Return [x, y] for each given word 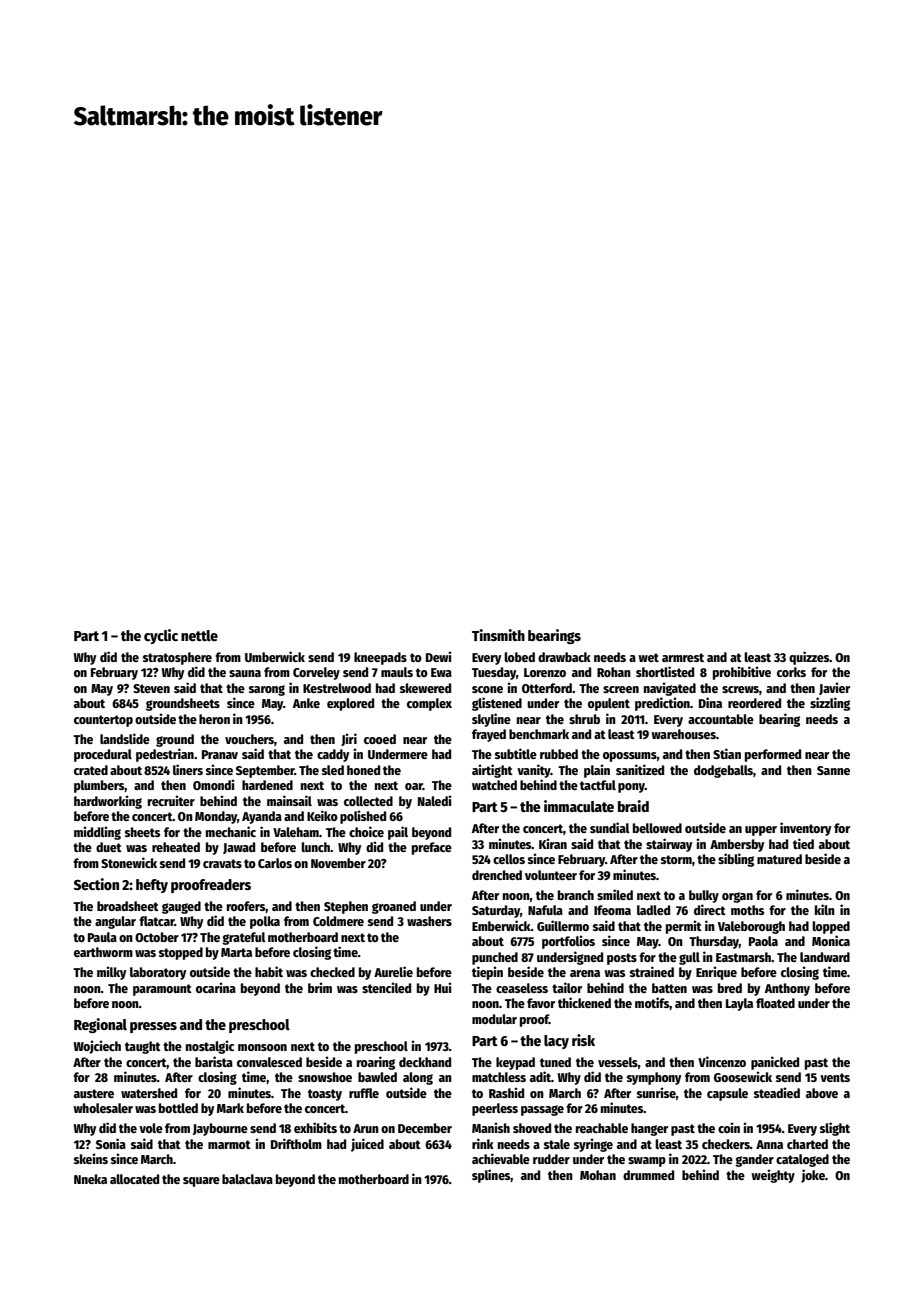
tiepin [487, 973]
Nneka [90, 1179]
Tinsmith [498, 635]
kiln [825, 909]
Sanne [833, 770]
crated [91, 770]
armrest [683, 657]
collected [368, 801]
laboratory [158, 973]
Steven [151, 688]
